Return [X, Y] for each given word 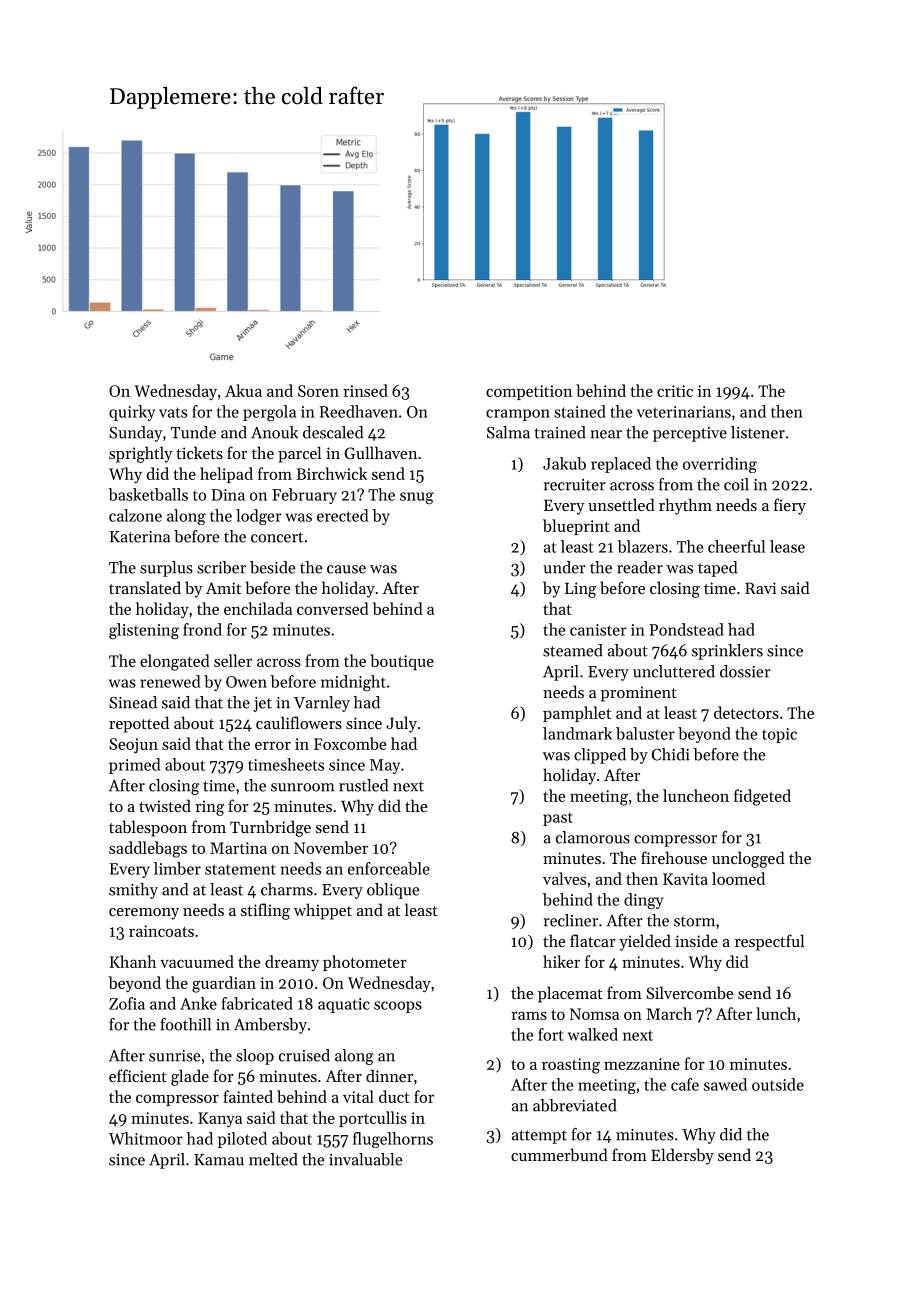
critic [675, 391]
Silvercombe [690, 992]
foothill [185, 1024]
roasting [571, 1066]
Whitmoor [146, 1138]
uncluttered [674, 671]
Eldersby [682, 1156]
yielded [645, 942]
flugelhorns [393, 1140]
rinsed [365, 390]
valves [564, 878]
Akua [243, 390]
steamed [573, 650]
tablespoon [148, 828]
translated [145, 587]
